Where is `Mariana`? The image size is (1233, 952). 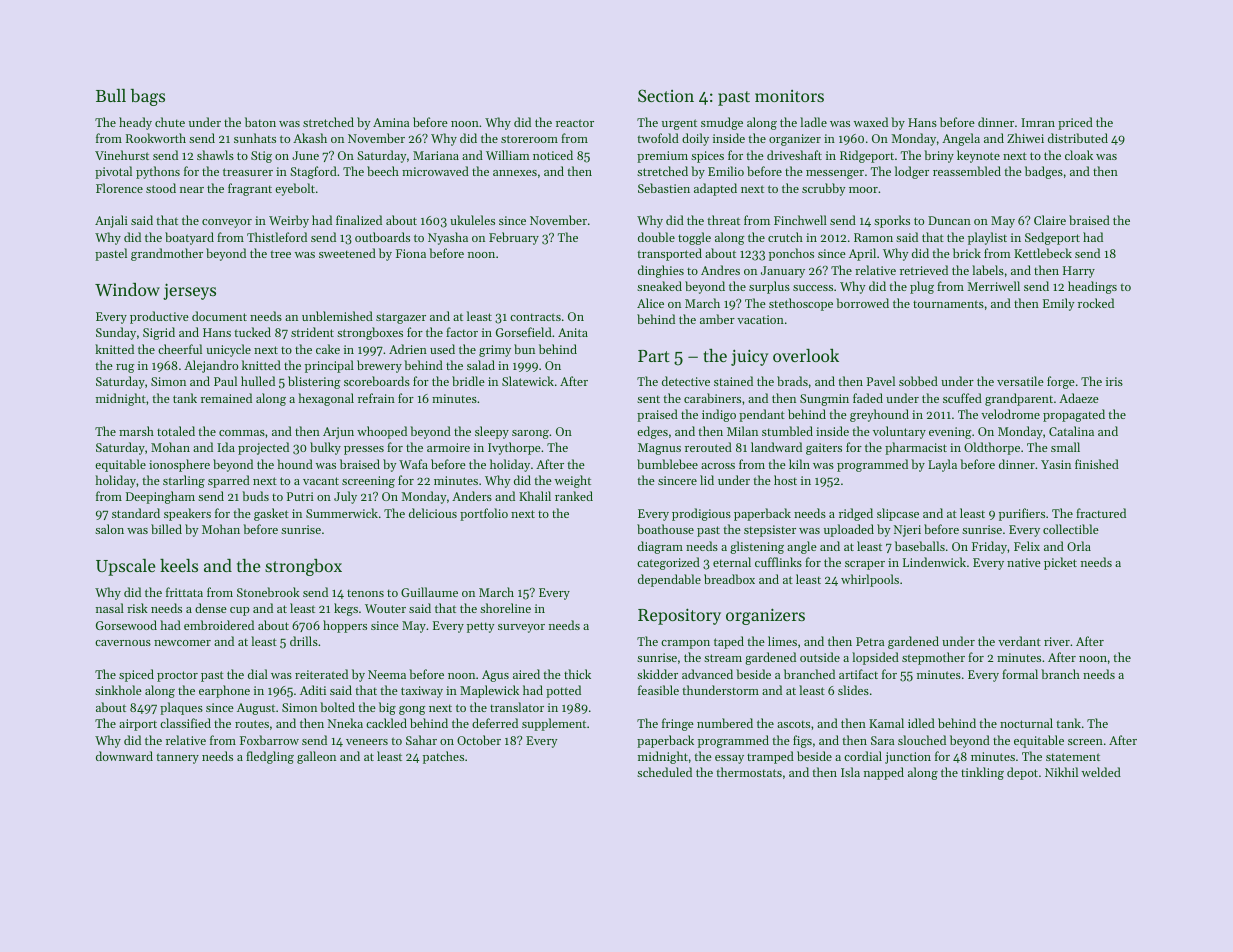
Mariana is located at coordinates (436, 155).
